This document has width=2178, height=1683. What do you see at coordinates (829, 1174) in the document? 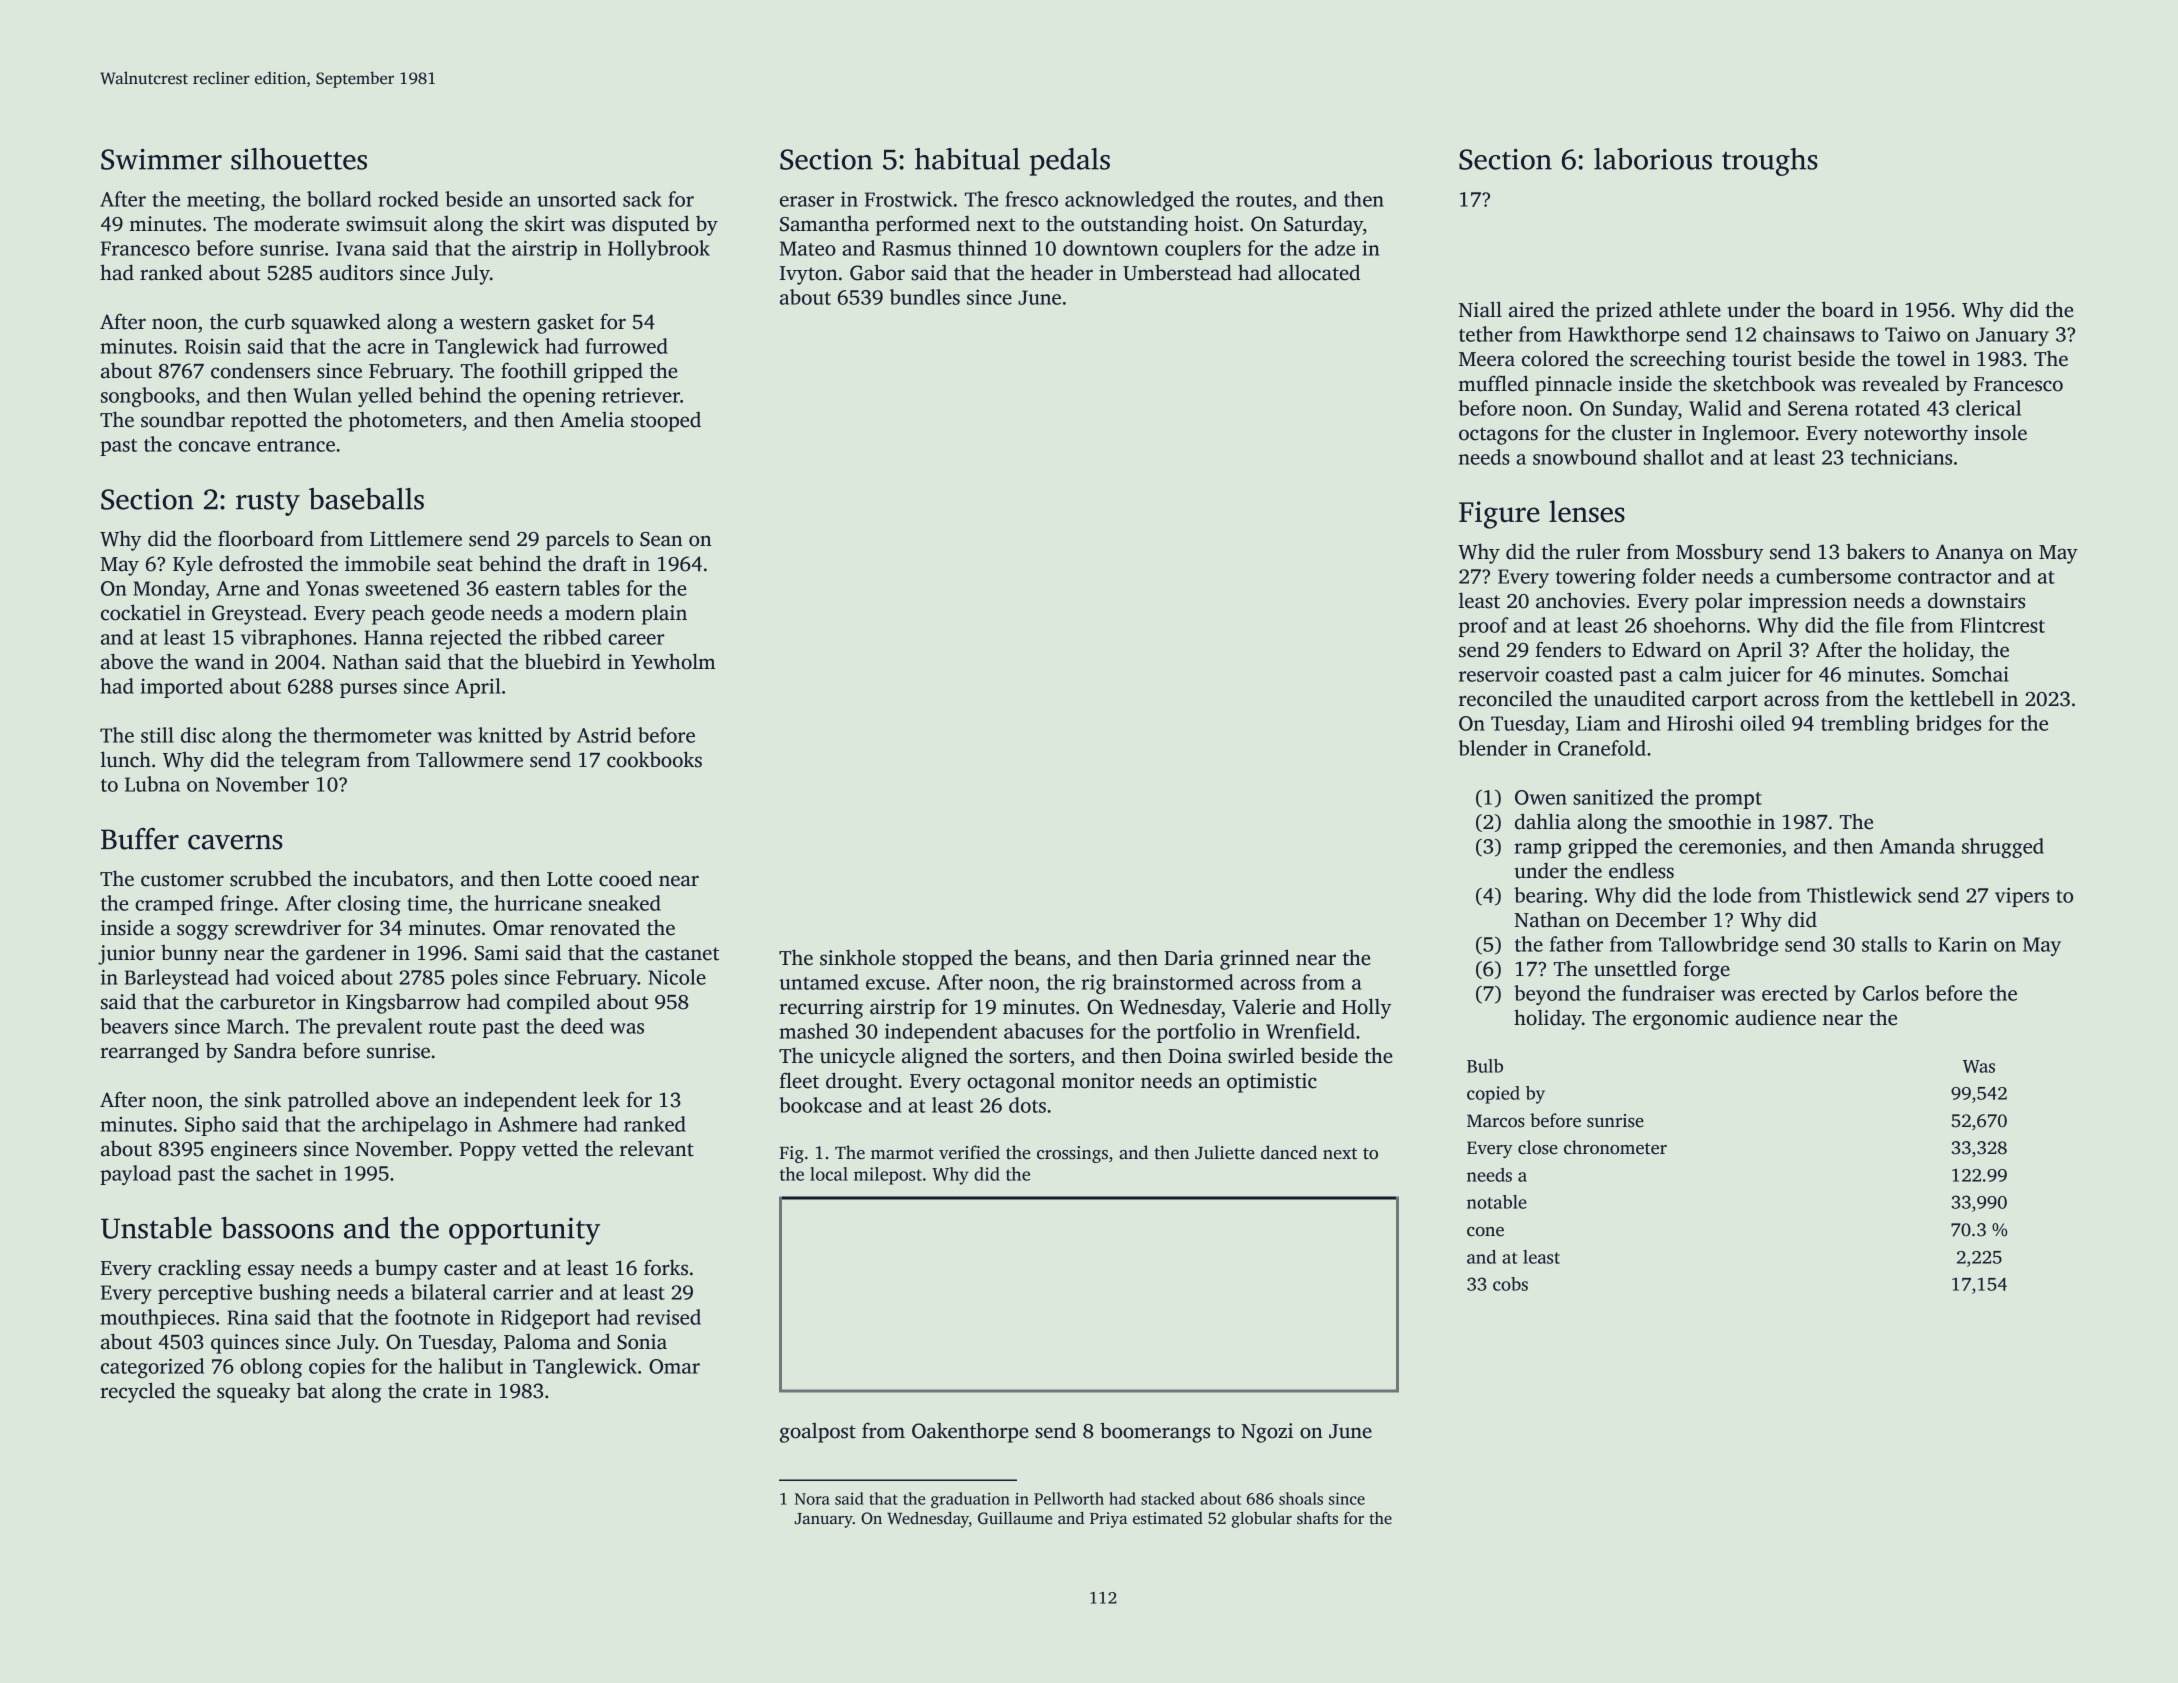
I see `local` at bounding box center [829, 1174].
